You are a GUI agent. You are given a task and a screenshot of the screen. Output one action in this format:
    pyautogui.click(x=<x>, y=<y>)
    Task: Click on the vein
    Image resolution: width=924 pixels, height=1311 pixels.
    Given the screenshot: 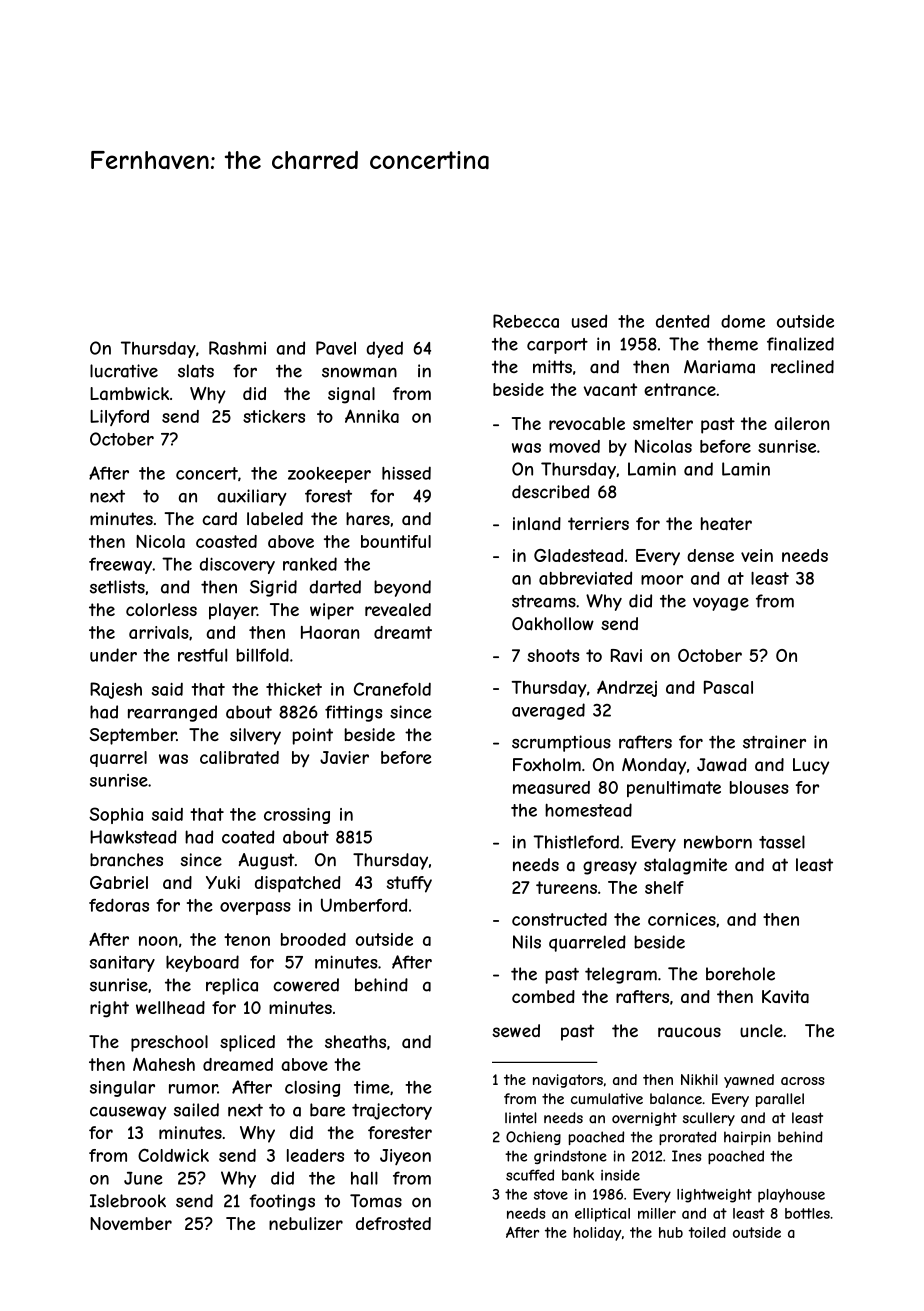 What is the action you would take?
    pyautogui.click(x=757, y=555)
